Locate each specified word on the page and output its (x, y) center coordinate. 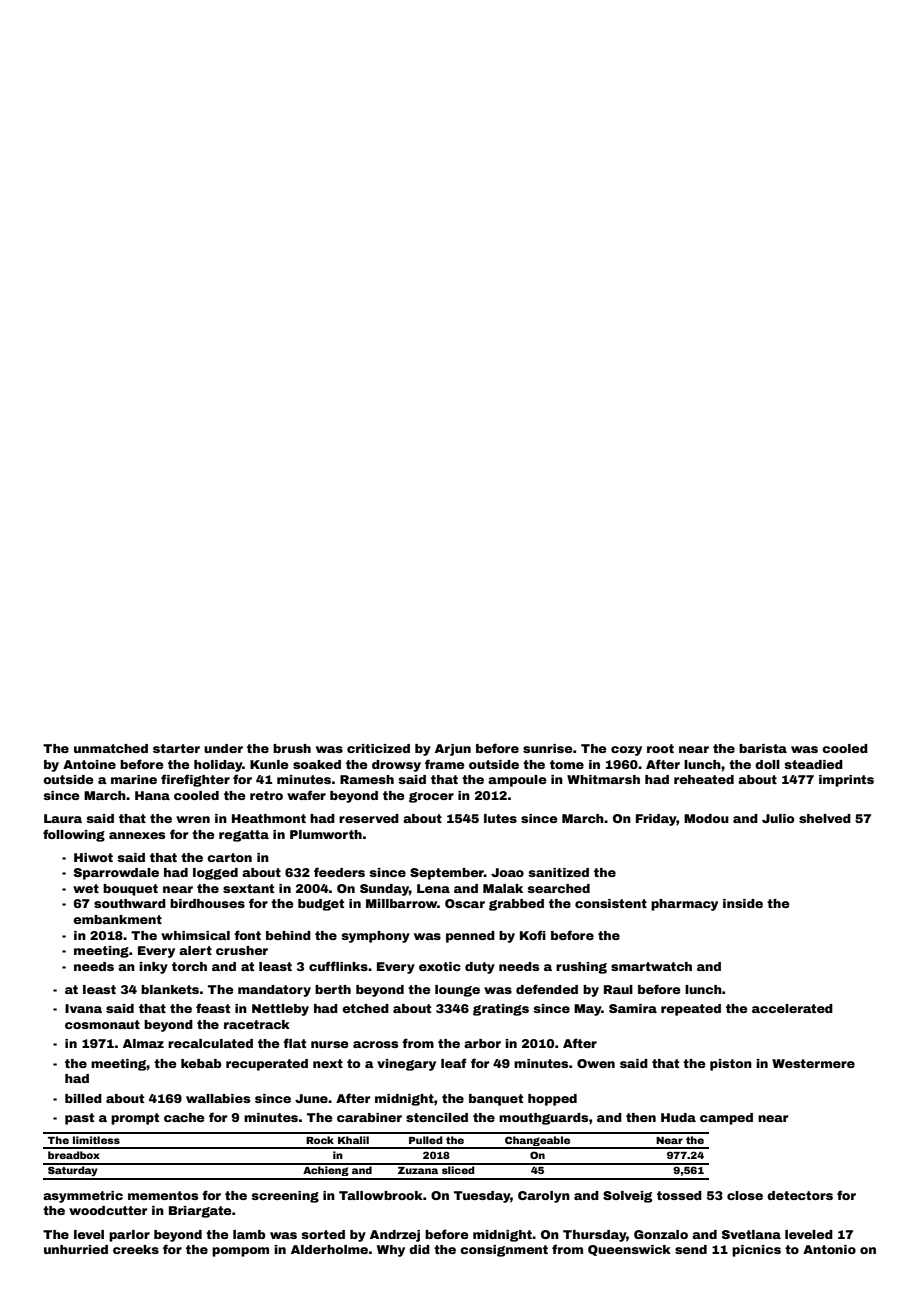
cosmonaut (102, 1024)
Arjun (453, 750)
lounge (457, 991)
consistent (611, 903)
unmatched (111, 748)
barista (763, 748)
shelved (825, 818)
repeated (691, 1010)
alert (195, 950)
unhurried (76, 1249)
